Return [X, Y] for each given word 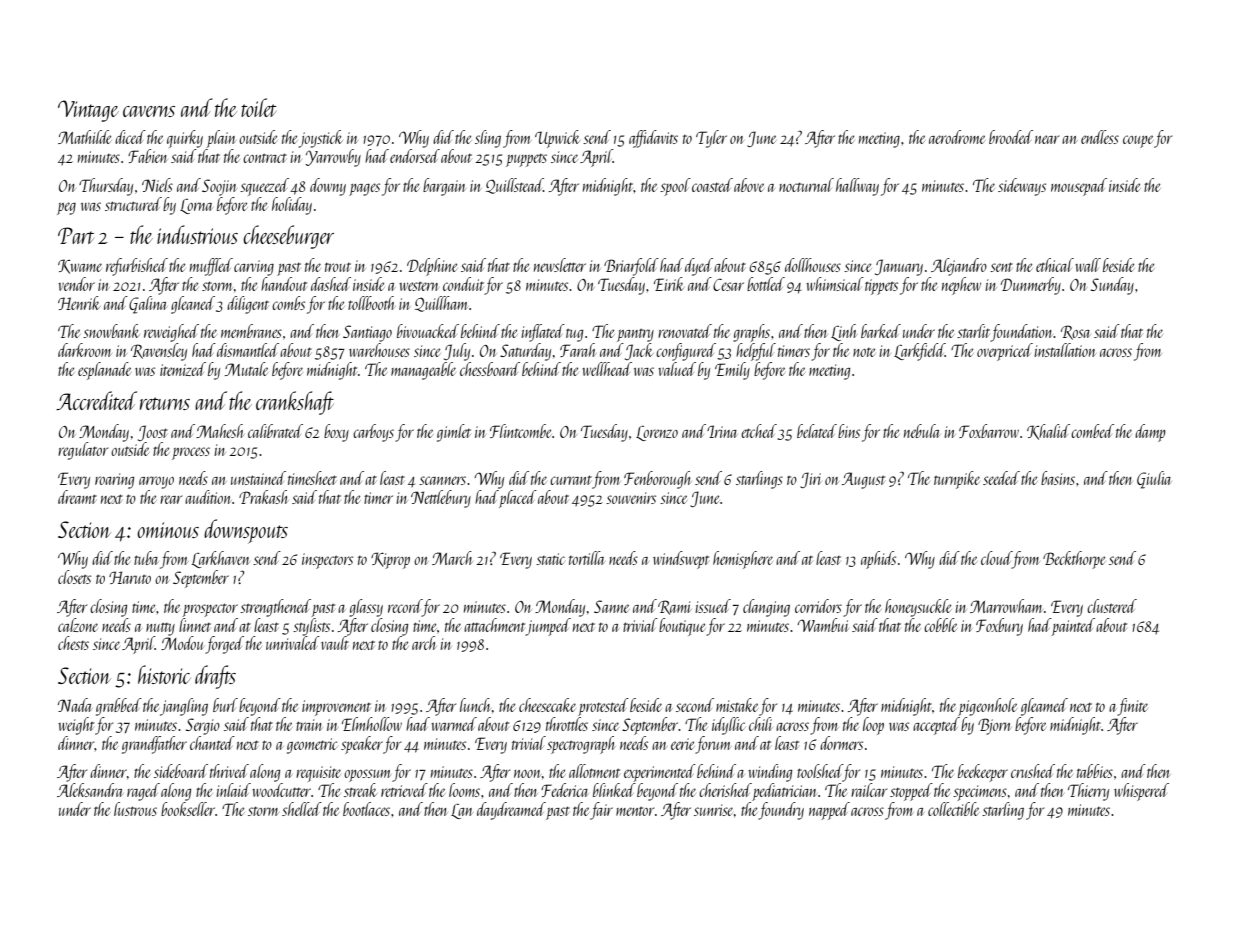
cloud [996, 558]
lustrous [135, 809]
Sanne [611, 606]
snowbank [111, 331]
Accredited [96, 400]
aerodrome [957, 137]
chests [73, 643]
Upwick [557, 139]
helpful [756, 352]
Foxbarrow [989, 431]
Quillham [441, 304]
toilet [259, 107]
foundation [1022, 333]
